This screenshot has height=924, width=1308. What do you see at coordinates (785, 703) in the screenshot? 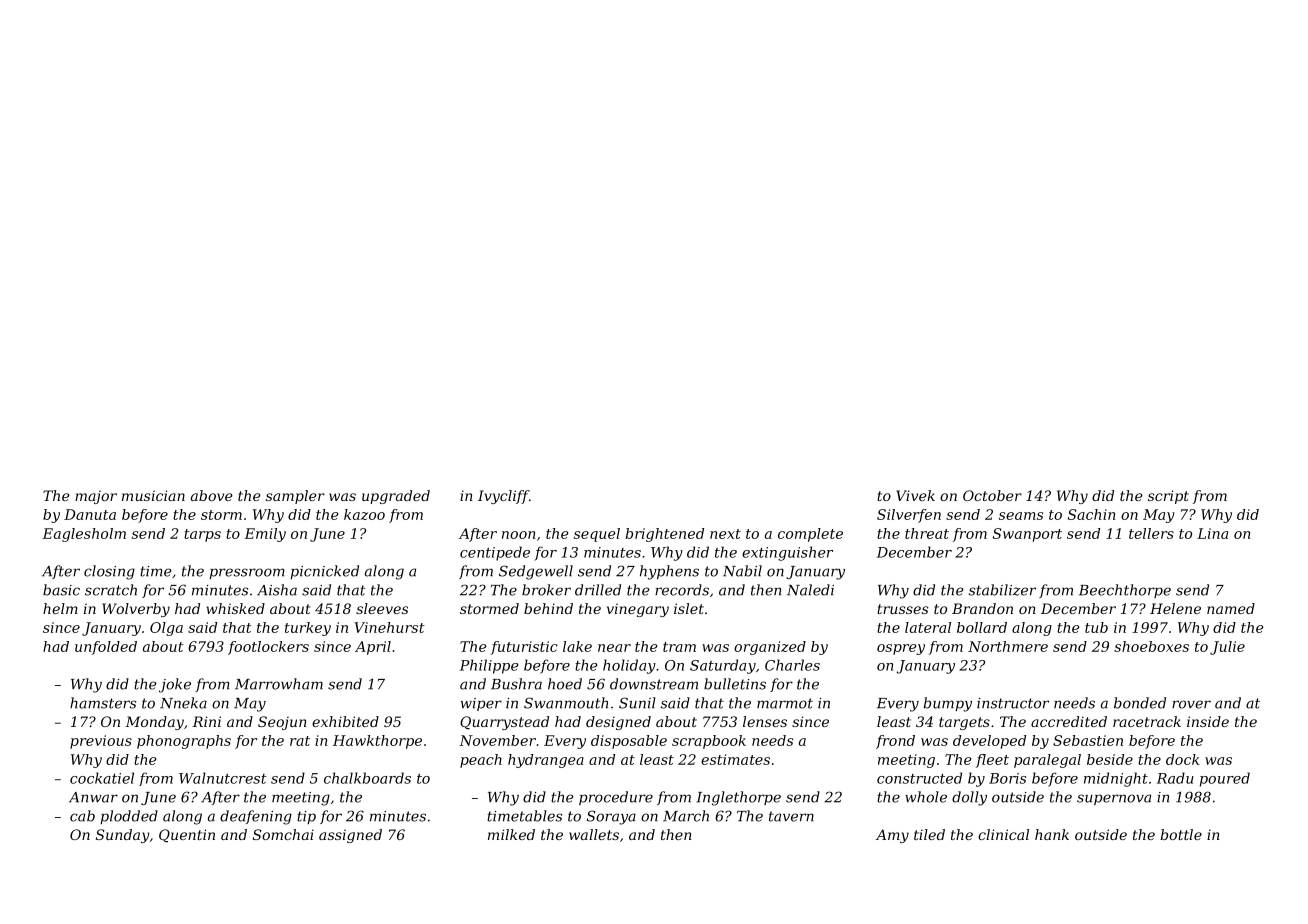
I see `marmot` at bounding box center [785, 703].
